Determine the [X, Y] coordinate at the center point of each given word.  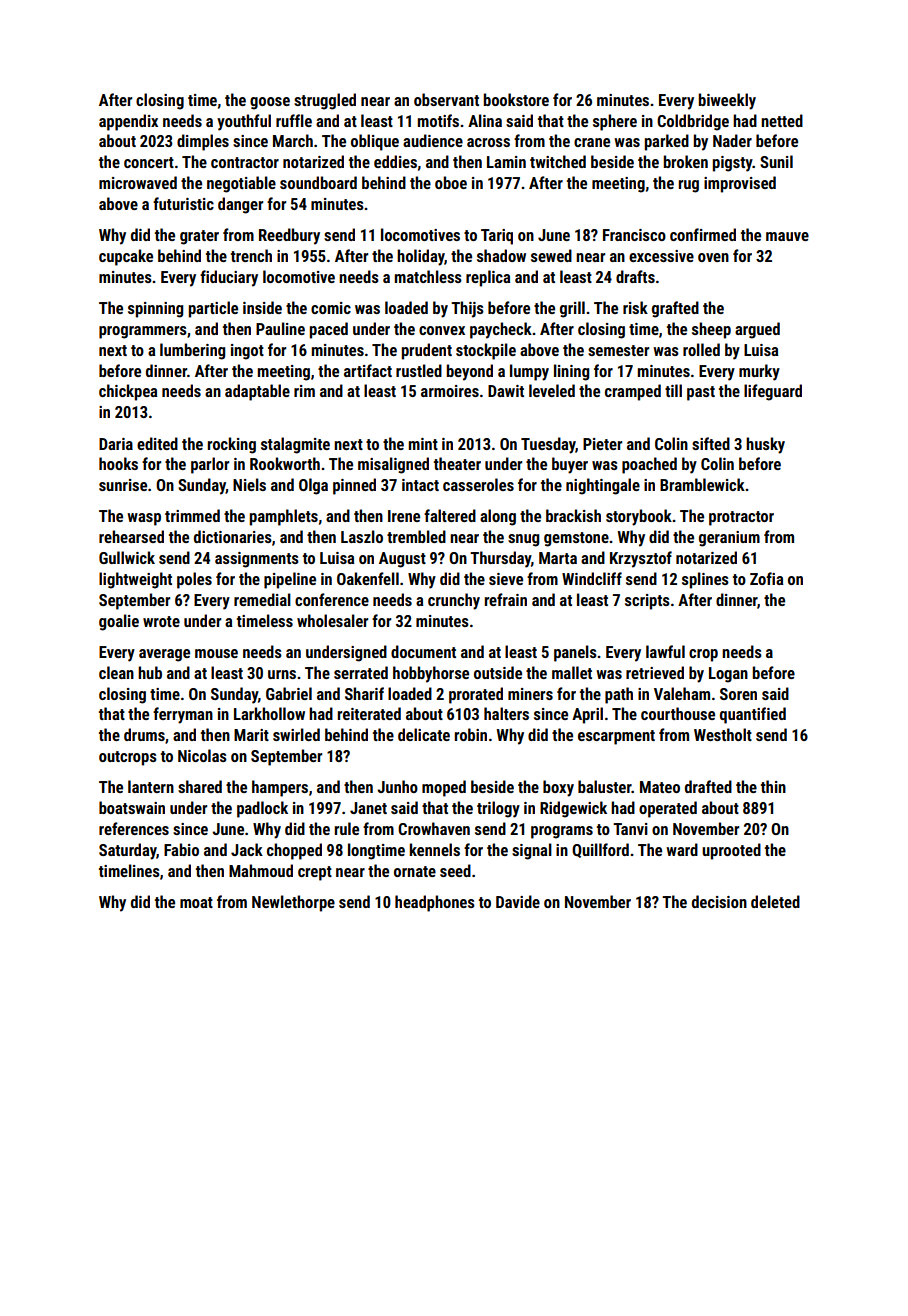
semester [618, 350]
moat [196, 902]
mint [423, 444]
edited [157, 443]
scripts [647, 602]
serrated [361, 672]
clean [116, 672]
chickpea [128, 392]
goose [270, 103]
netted [782, 120]
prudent [427, 351]
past [701, 393]
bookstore [516, 99]
